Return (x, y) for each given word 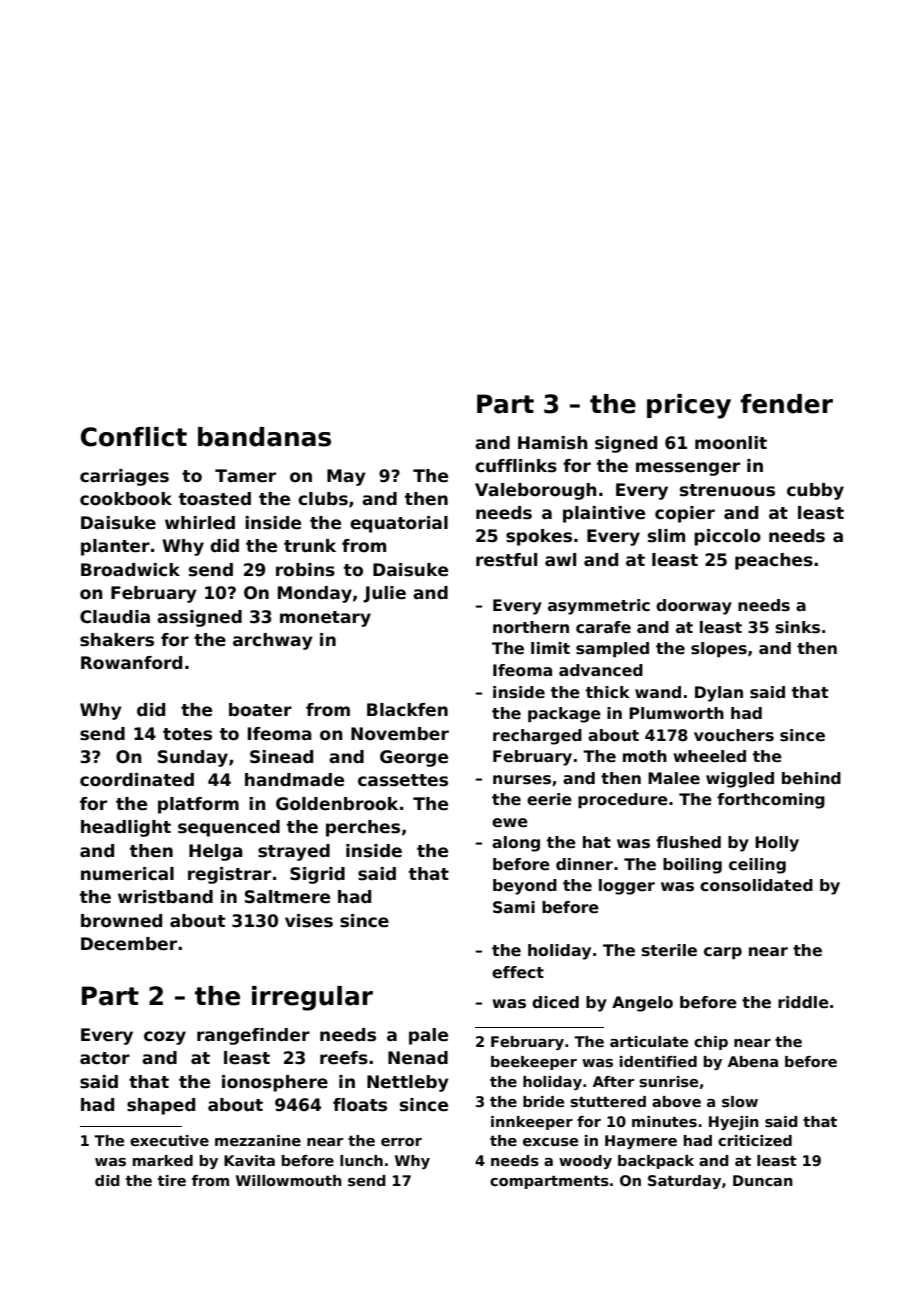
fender (786, 404)
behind (811, 778)
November (400, 734)
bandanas (264, 437)
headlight (126, 828)
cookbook (126, 499)
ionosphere (275, 1083)
